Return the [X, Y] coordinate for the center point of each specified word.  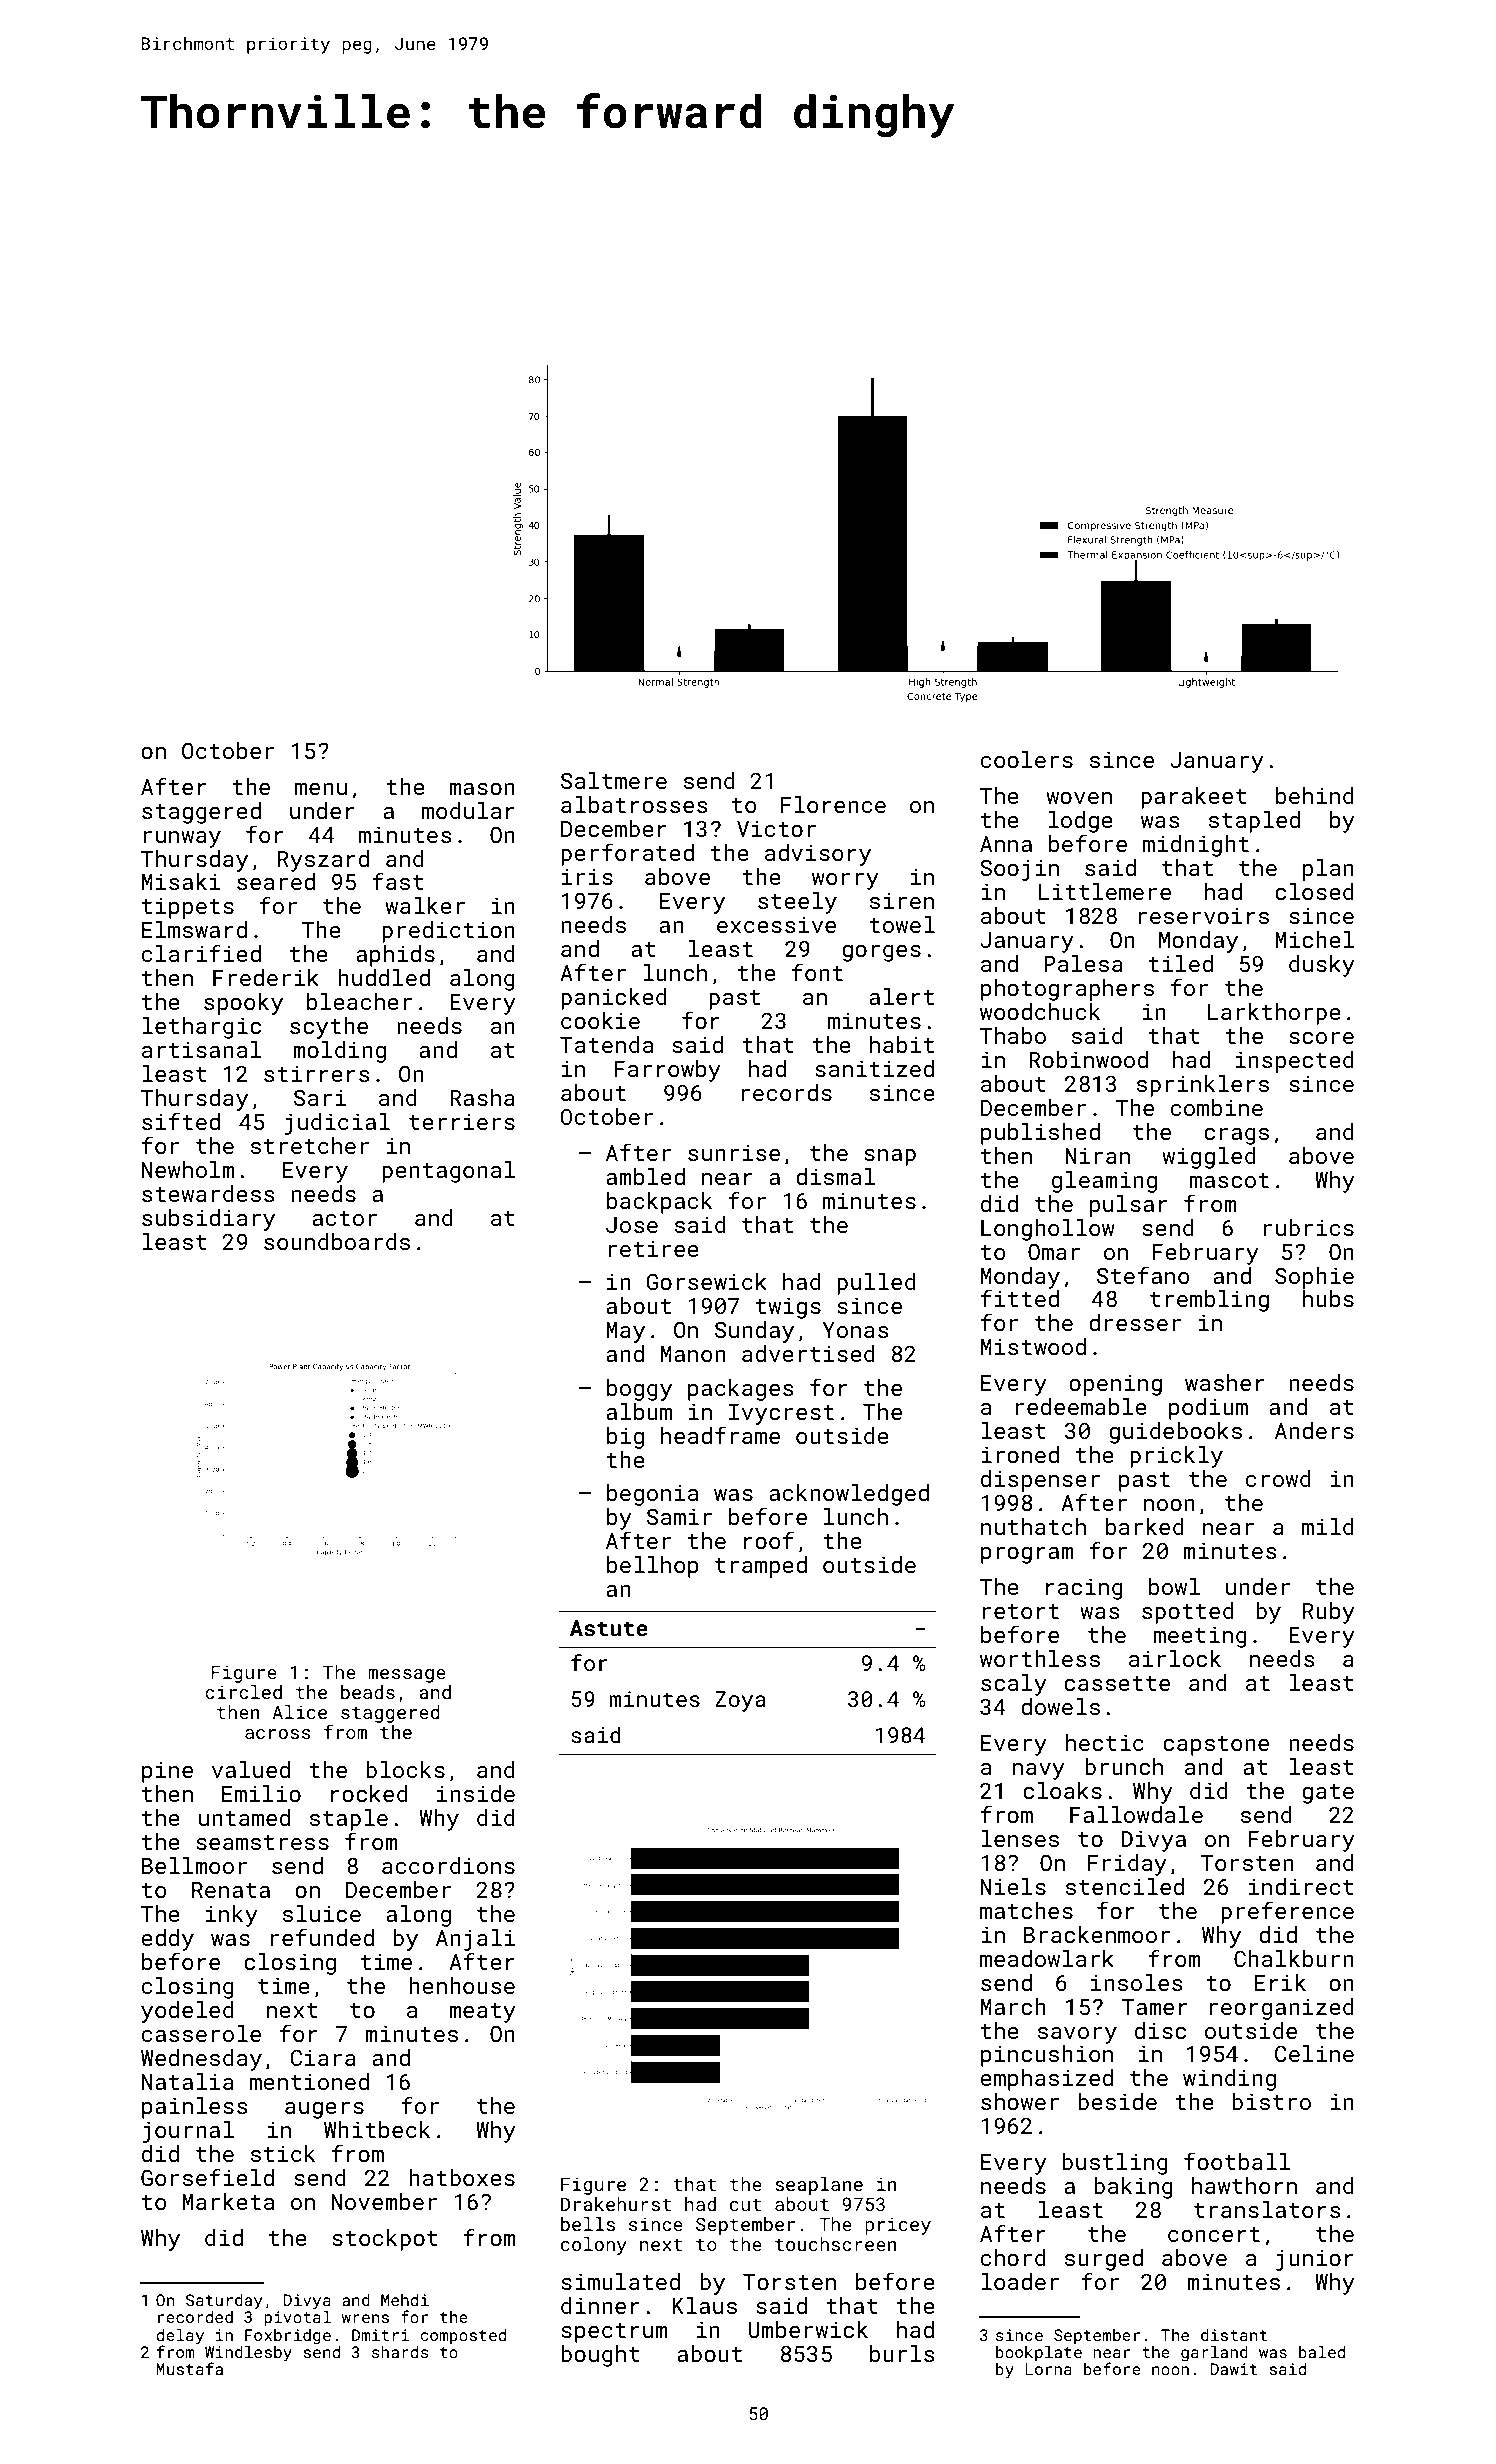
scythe [329, 1028]
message [407, 1676]
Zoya [740, 1701]
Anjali [475, 1940]
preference [1287, 1912]
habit [902, 1044]
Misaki [181, 881]
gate [1328, 1794]
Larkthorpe [1274, 1014]
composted [463, 2337]
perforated [627, 854]
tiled [1180, 963]
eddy [167, 1940]
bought [600, 2356]
